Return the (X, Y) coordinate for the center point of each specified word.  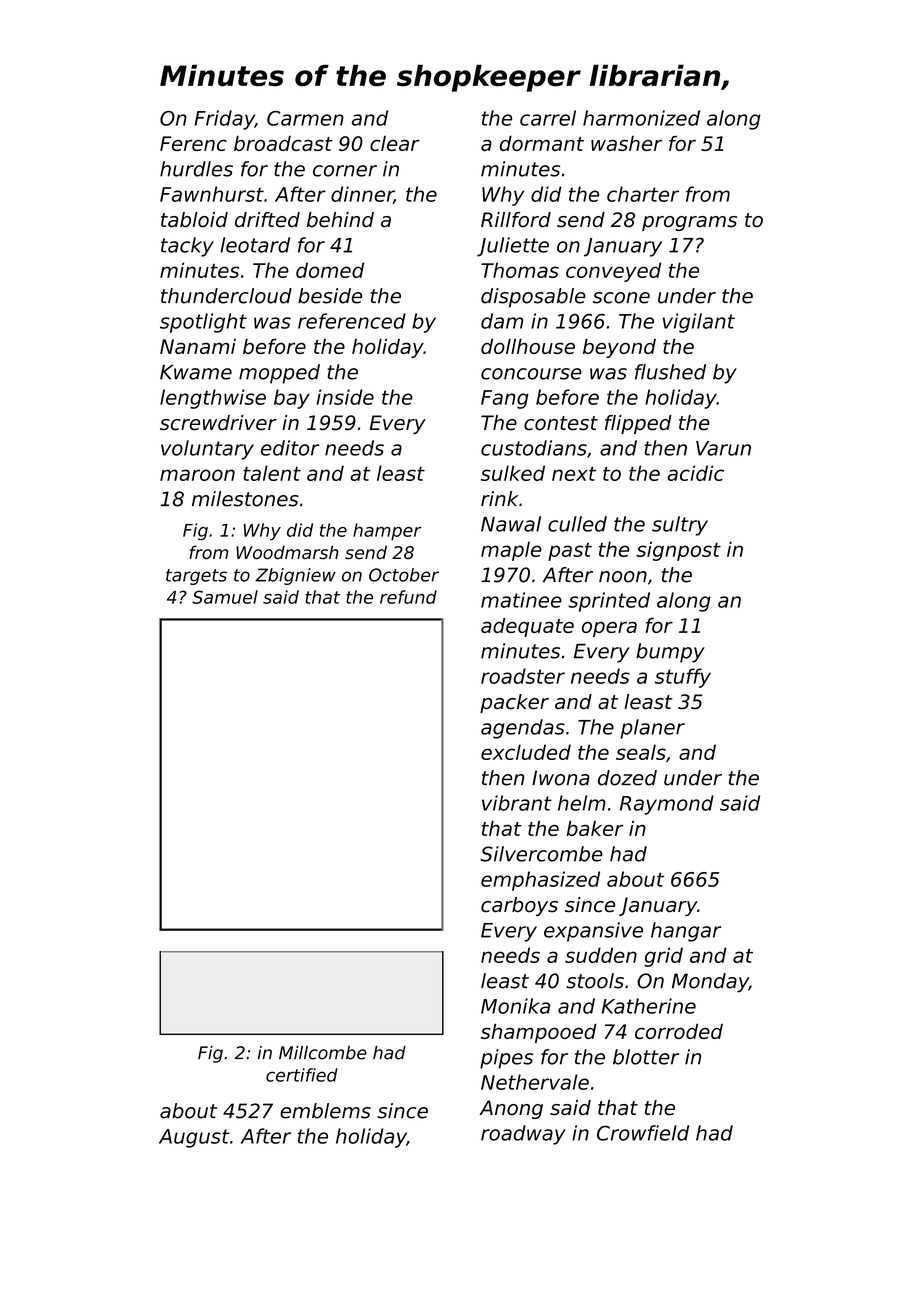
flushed (670, 372)
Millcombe (323, 1053)
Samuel (225, 597)
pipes (506, 1059)
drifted (267, 220)
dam (502, 321)
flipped (638, 424)
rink (500, 498)
